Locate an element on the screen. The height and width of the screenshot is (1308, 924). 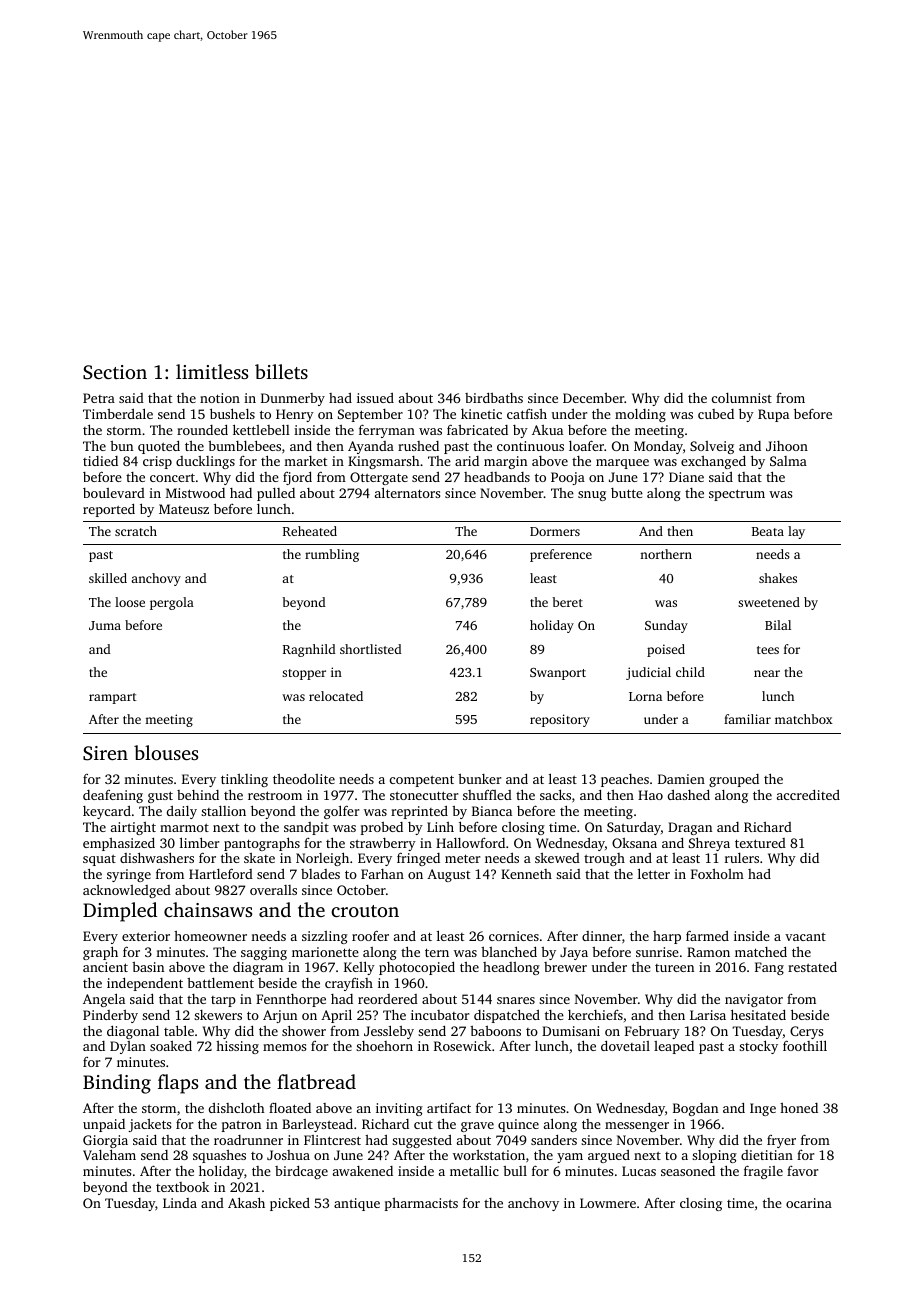
birdbaths is located at coordinates (494, 398).
